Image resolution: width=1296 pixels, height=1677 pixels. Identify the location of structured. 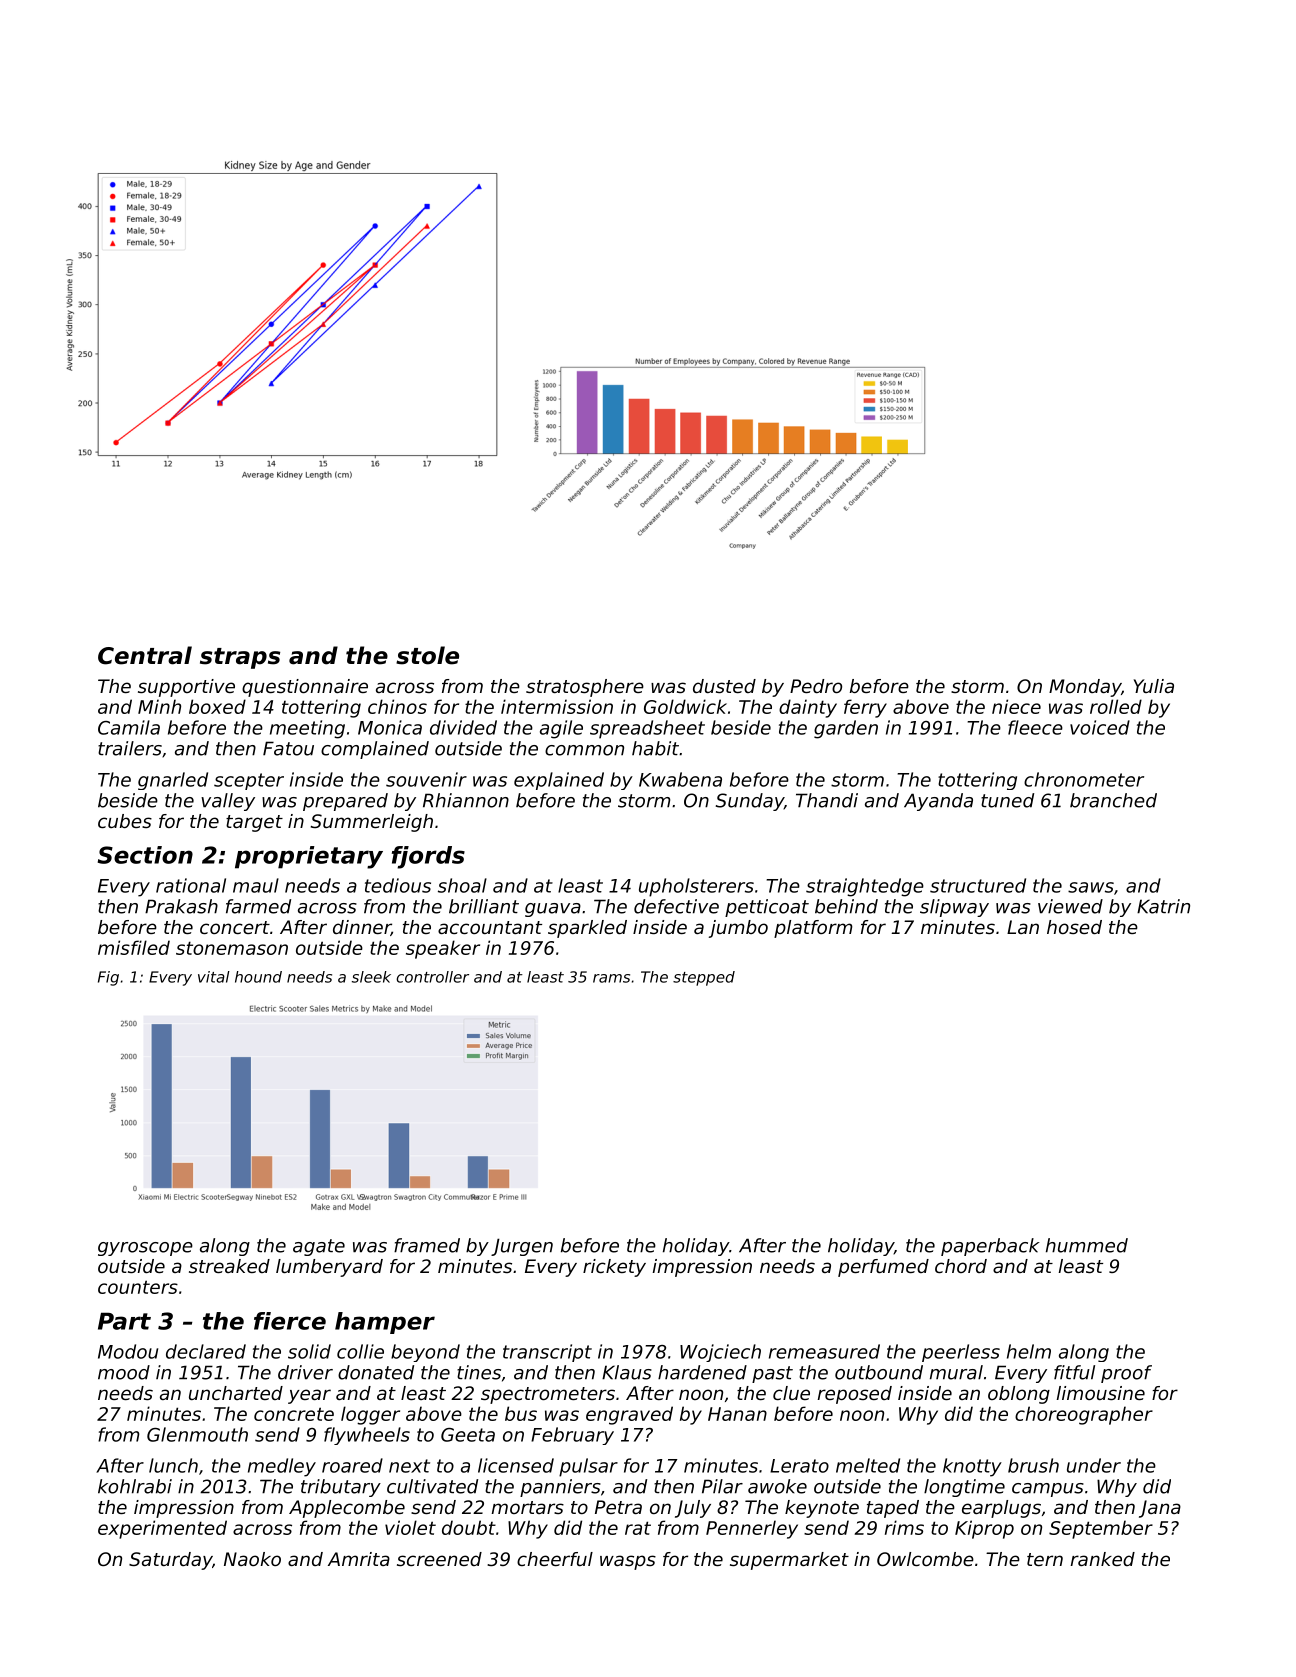
(978, 885).
